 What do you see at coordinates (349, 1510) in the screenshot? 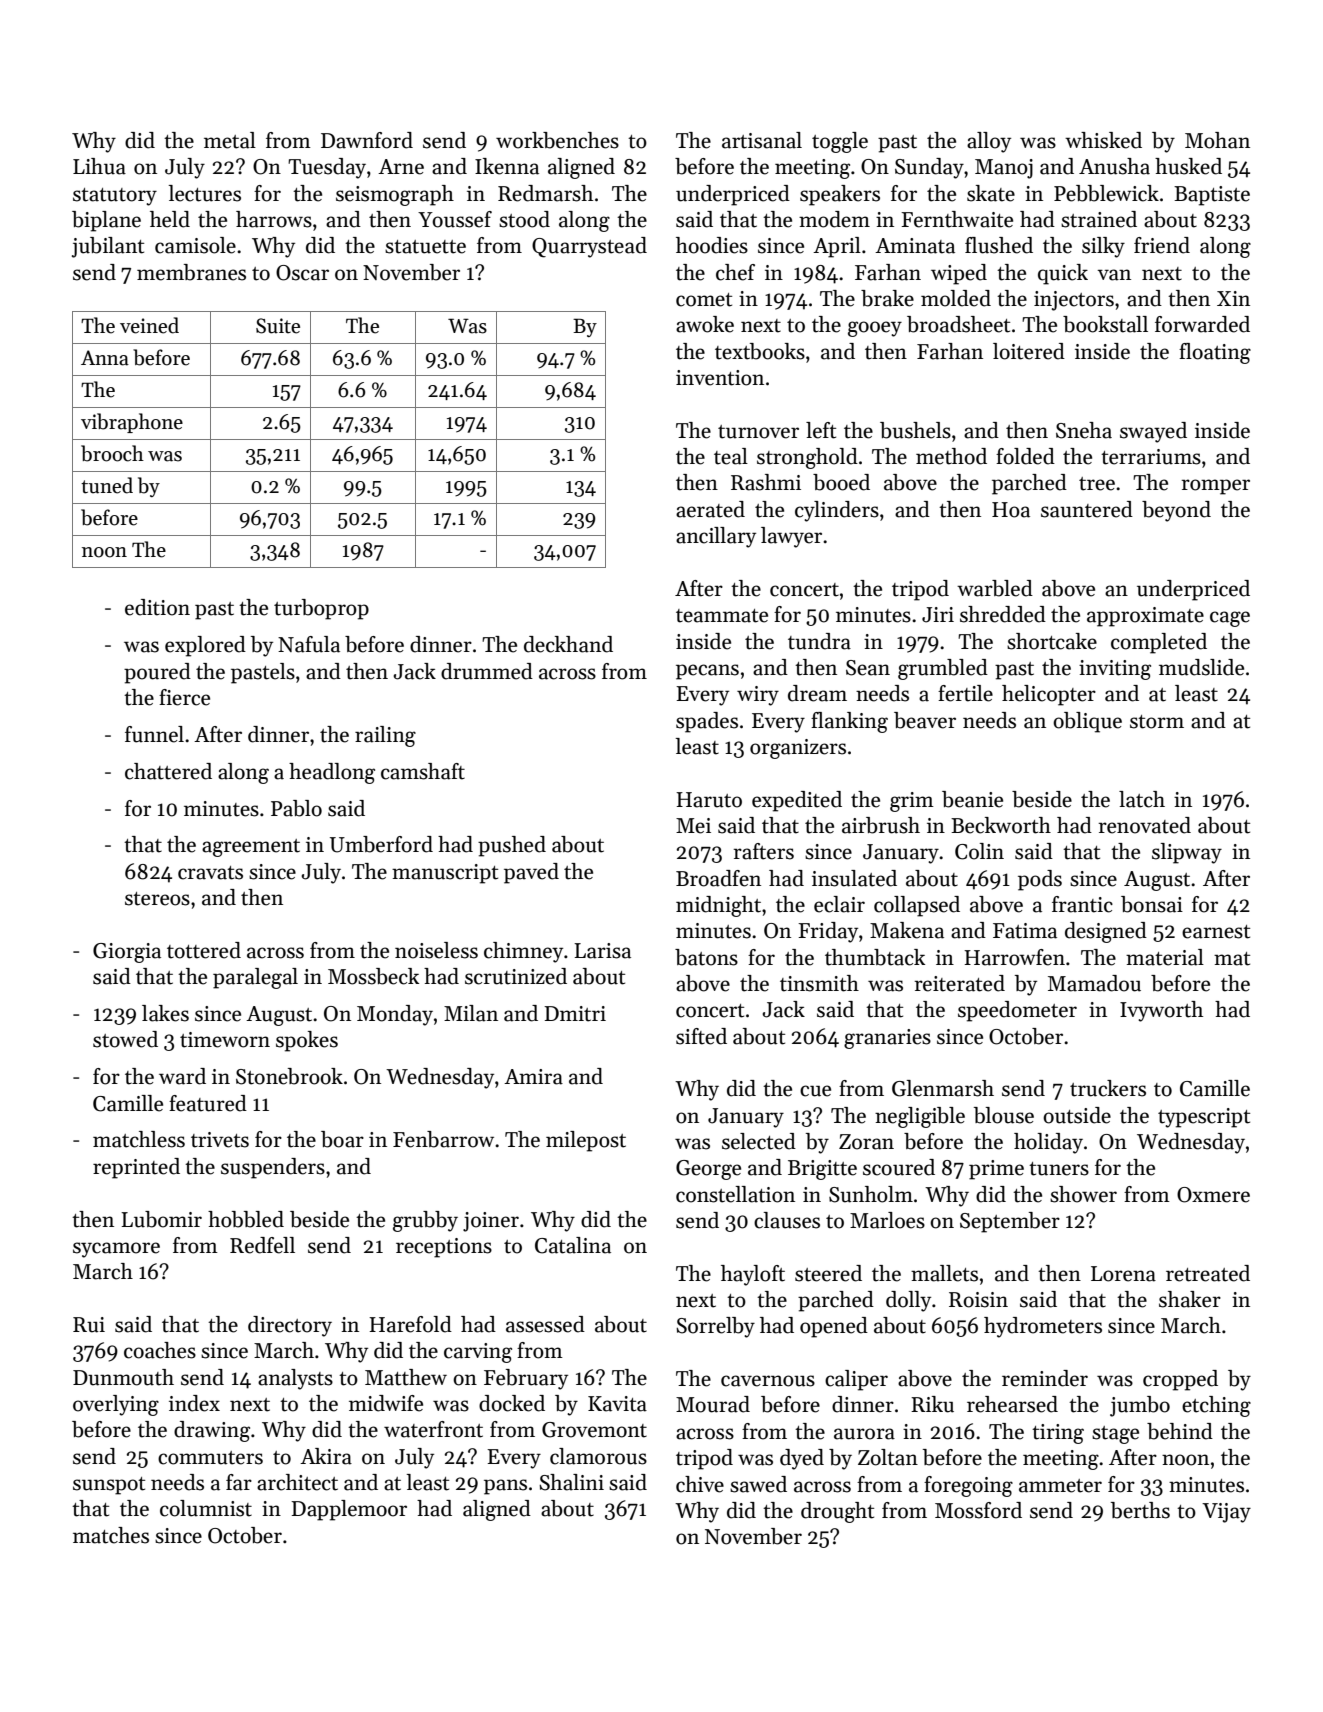
I see `Dapplemoor` at bounding box center [349, 1510].
